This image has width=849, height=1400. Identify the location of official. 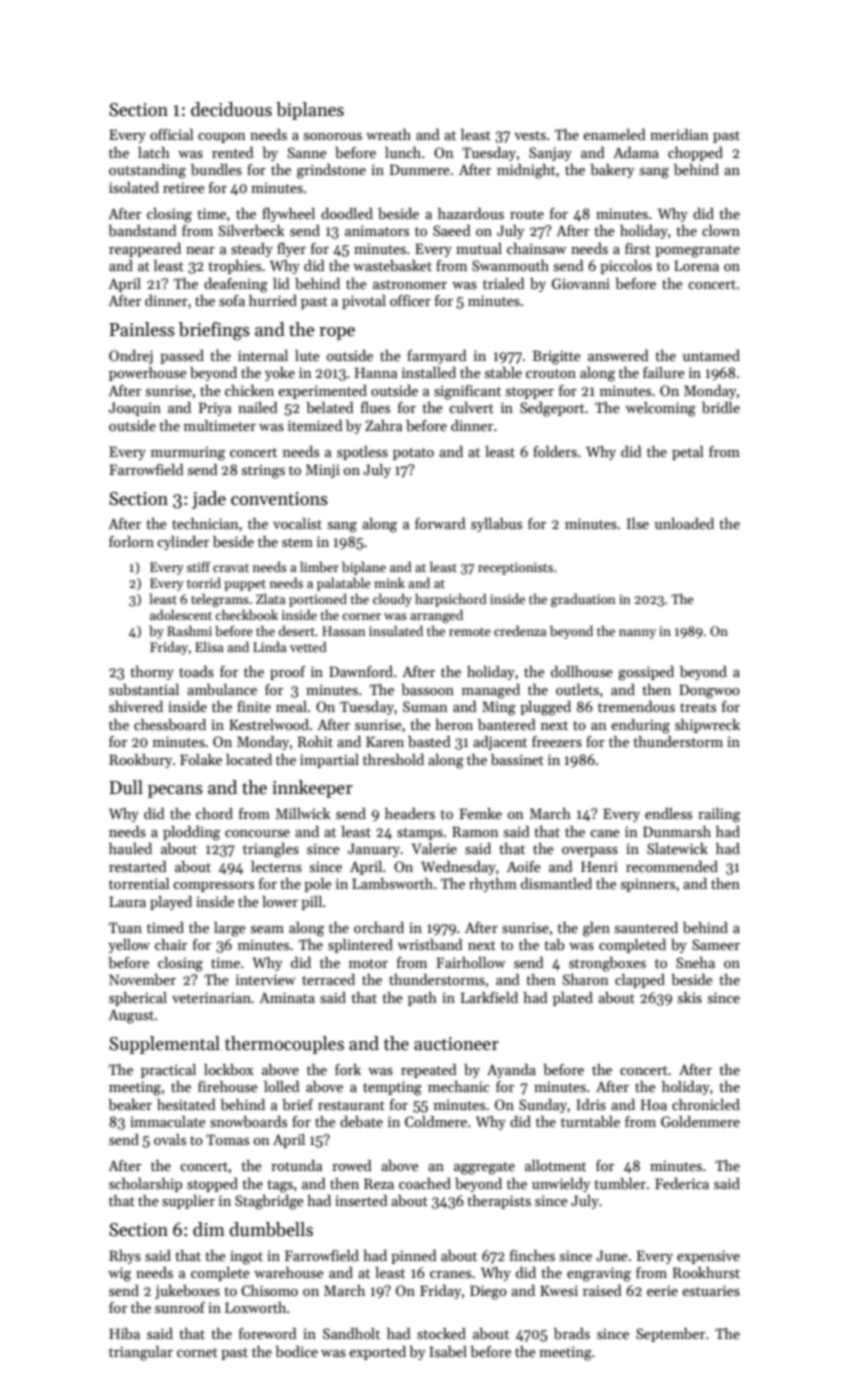
(172, 134).
